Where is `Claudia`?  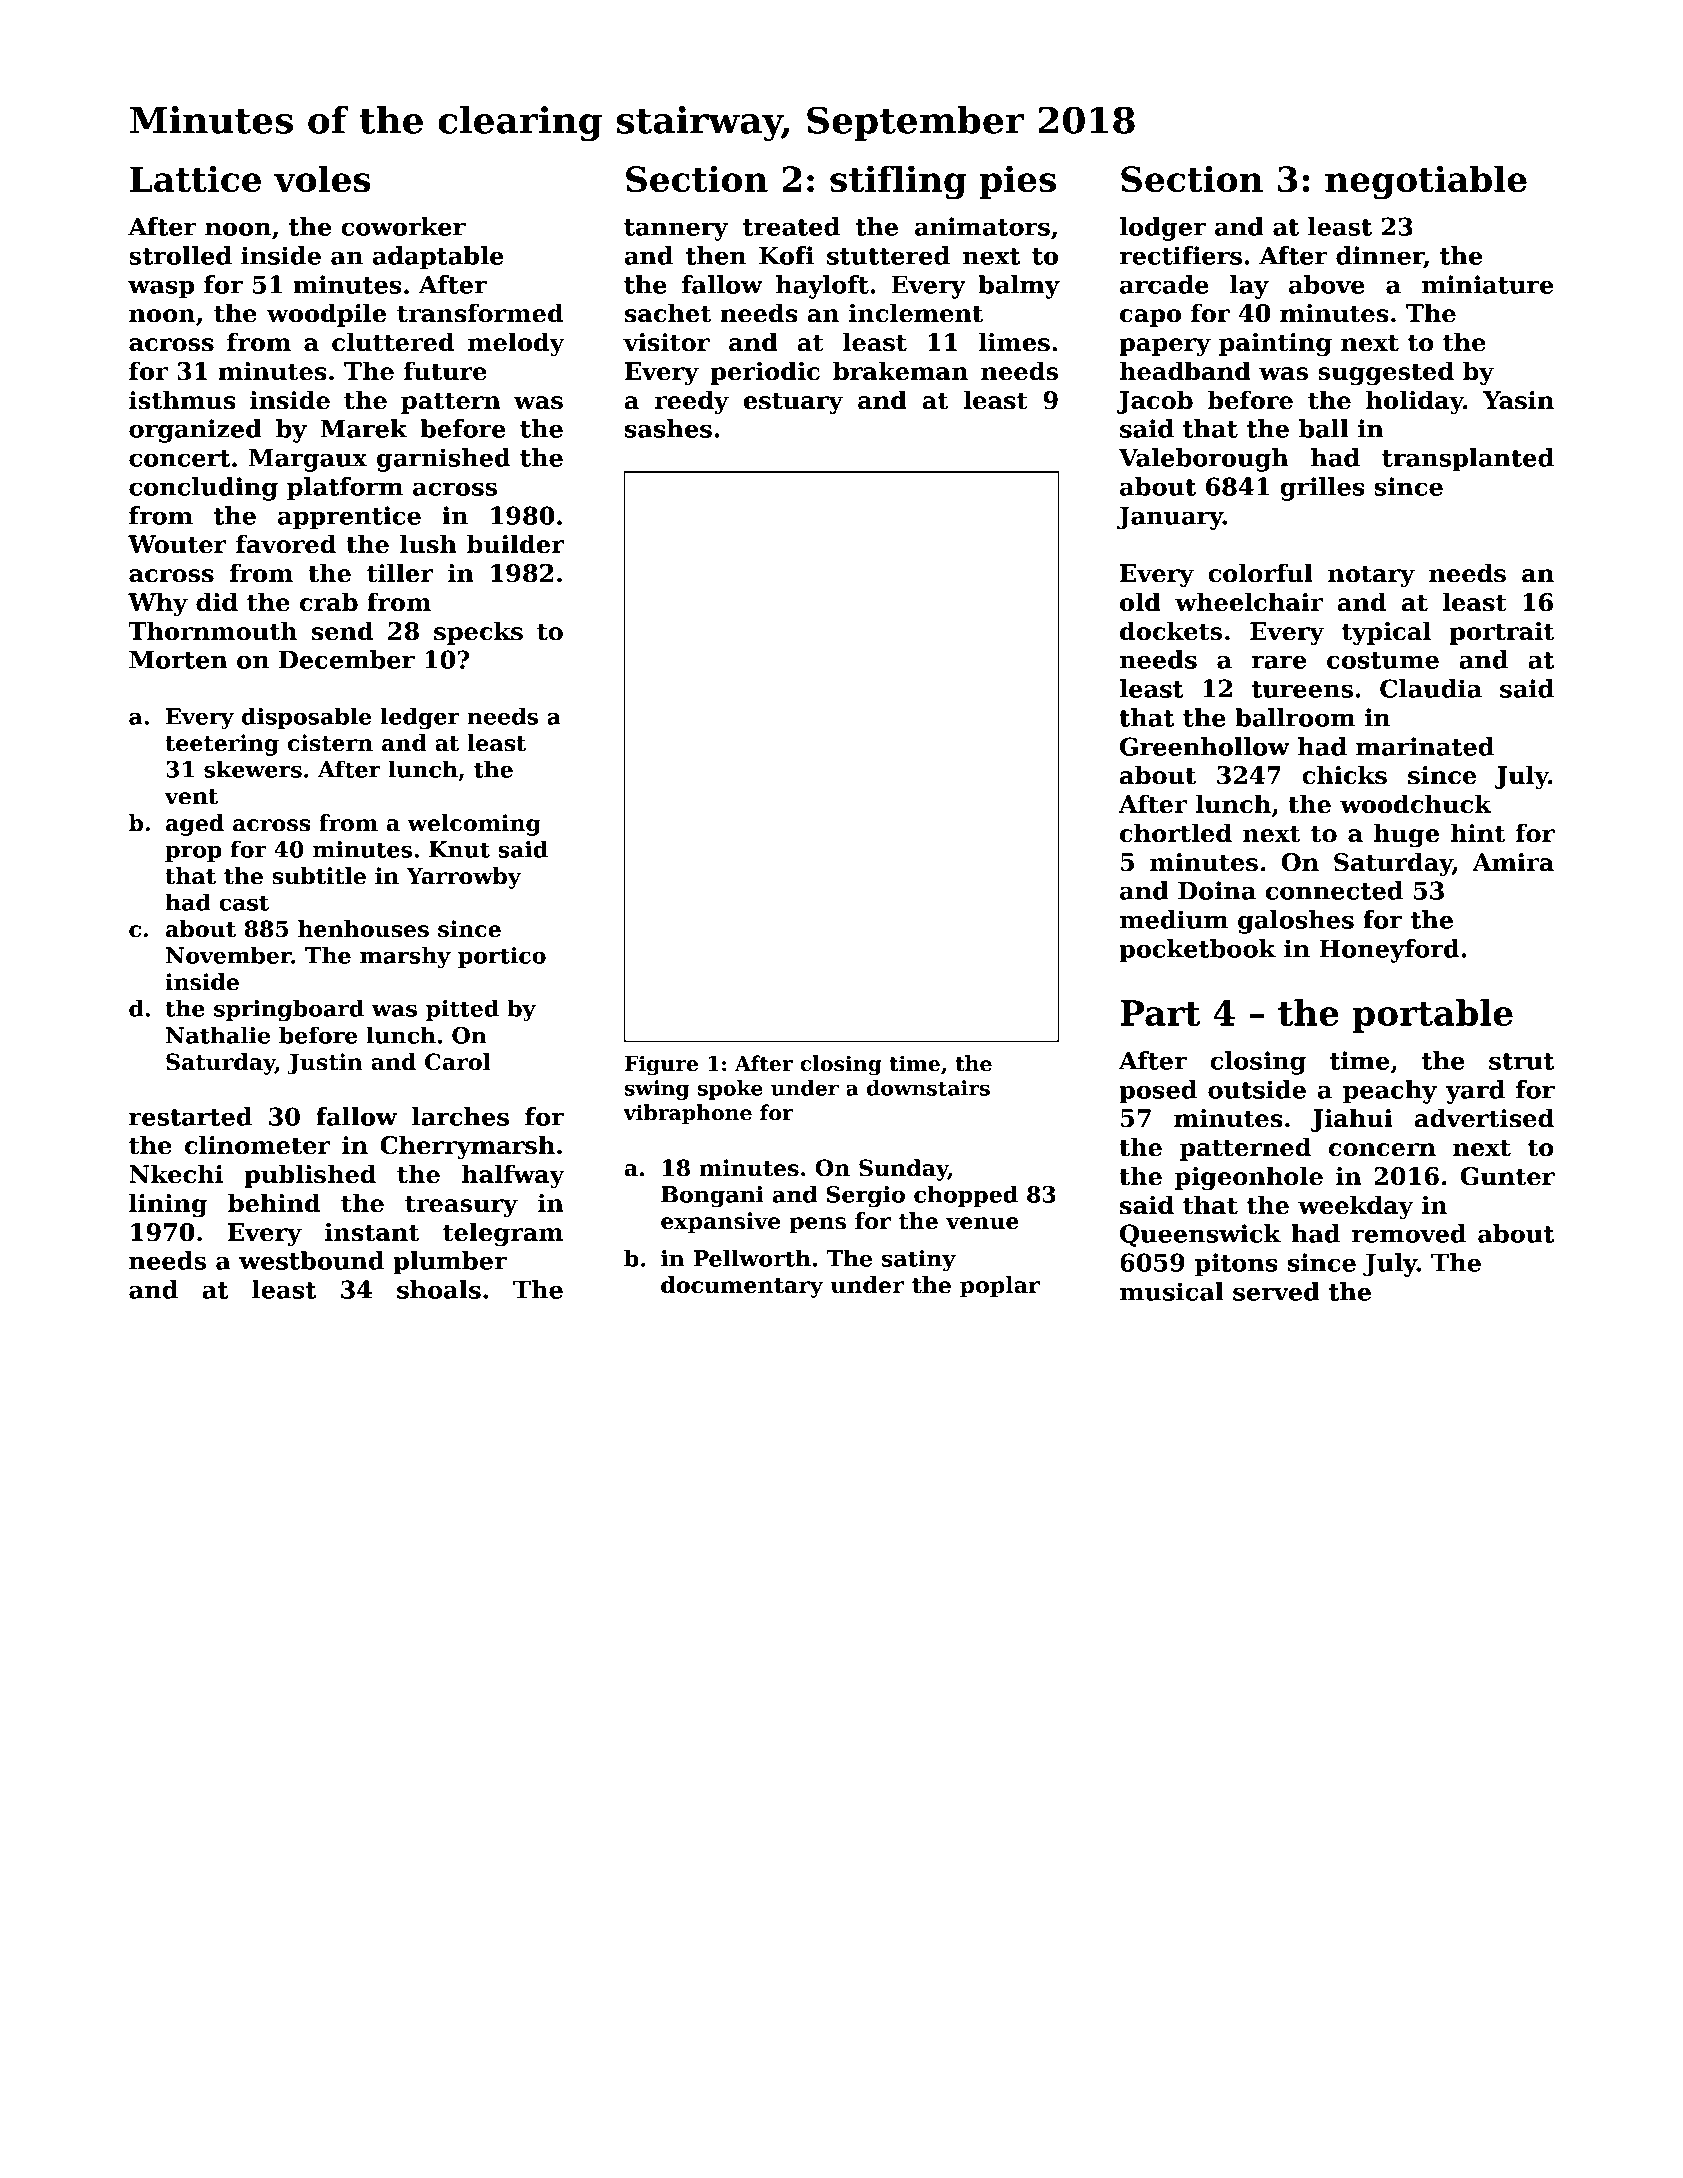 Claudia is located at coordinates (1431, 688).
